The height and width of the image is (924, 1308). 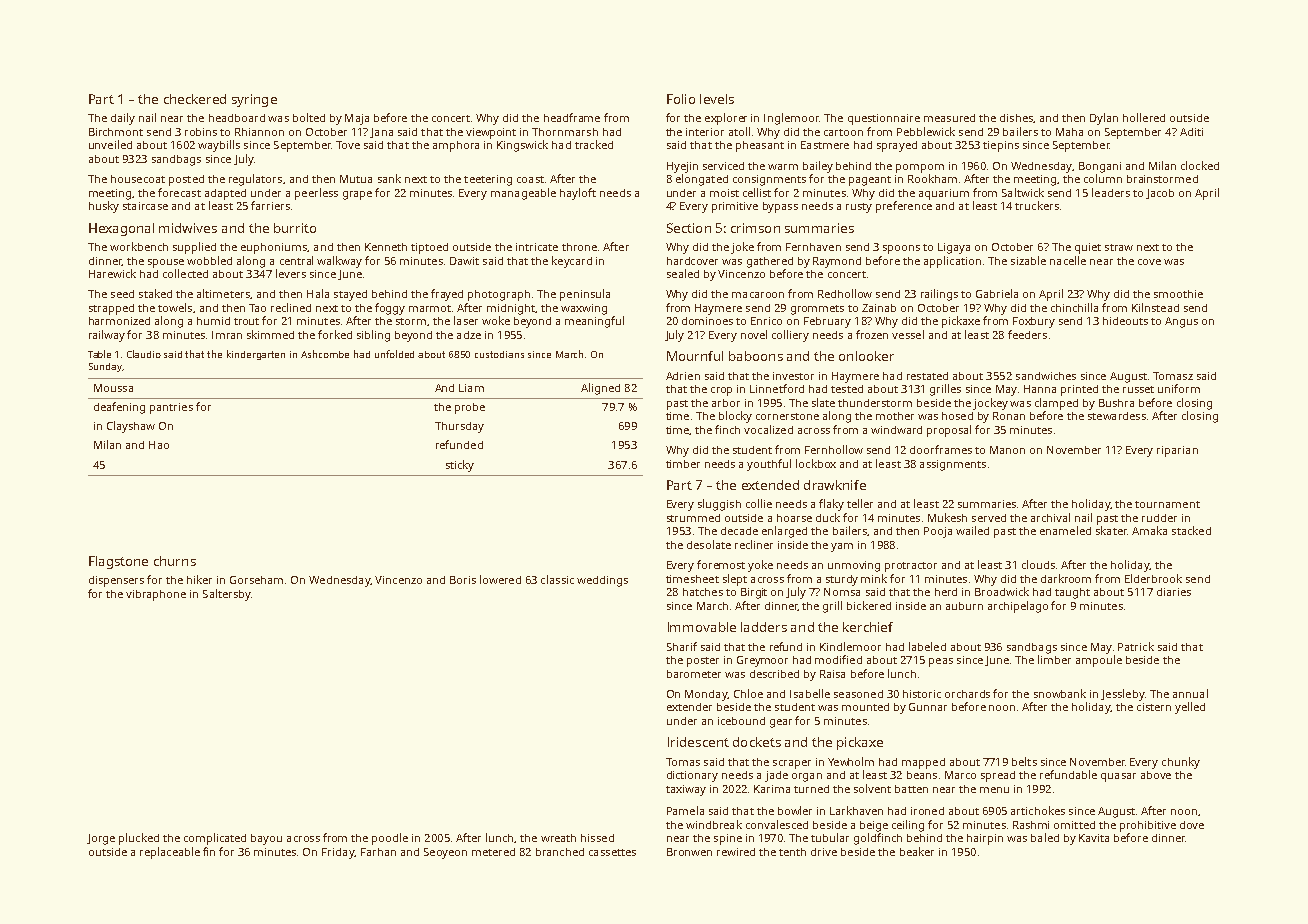 What do you see at coordinates (499, 354) in the image?
I see `custodians` at bounding box center [499, 354].
